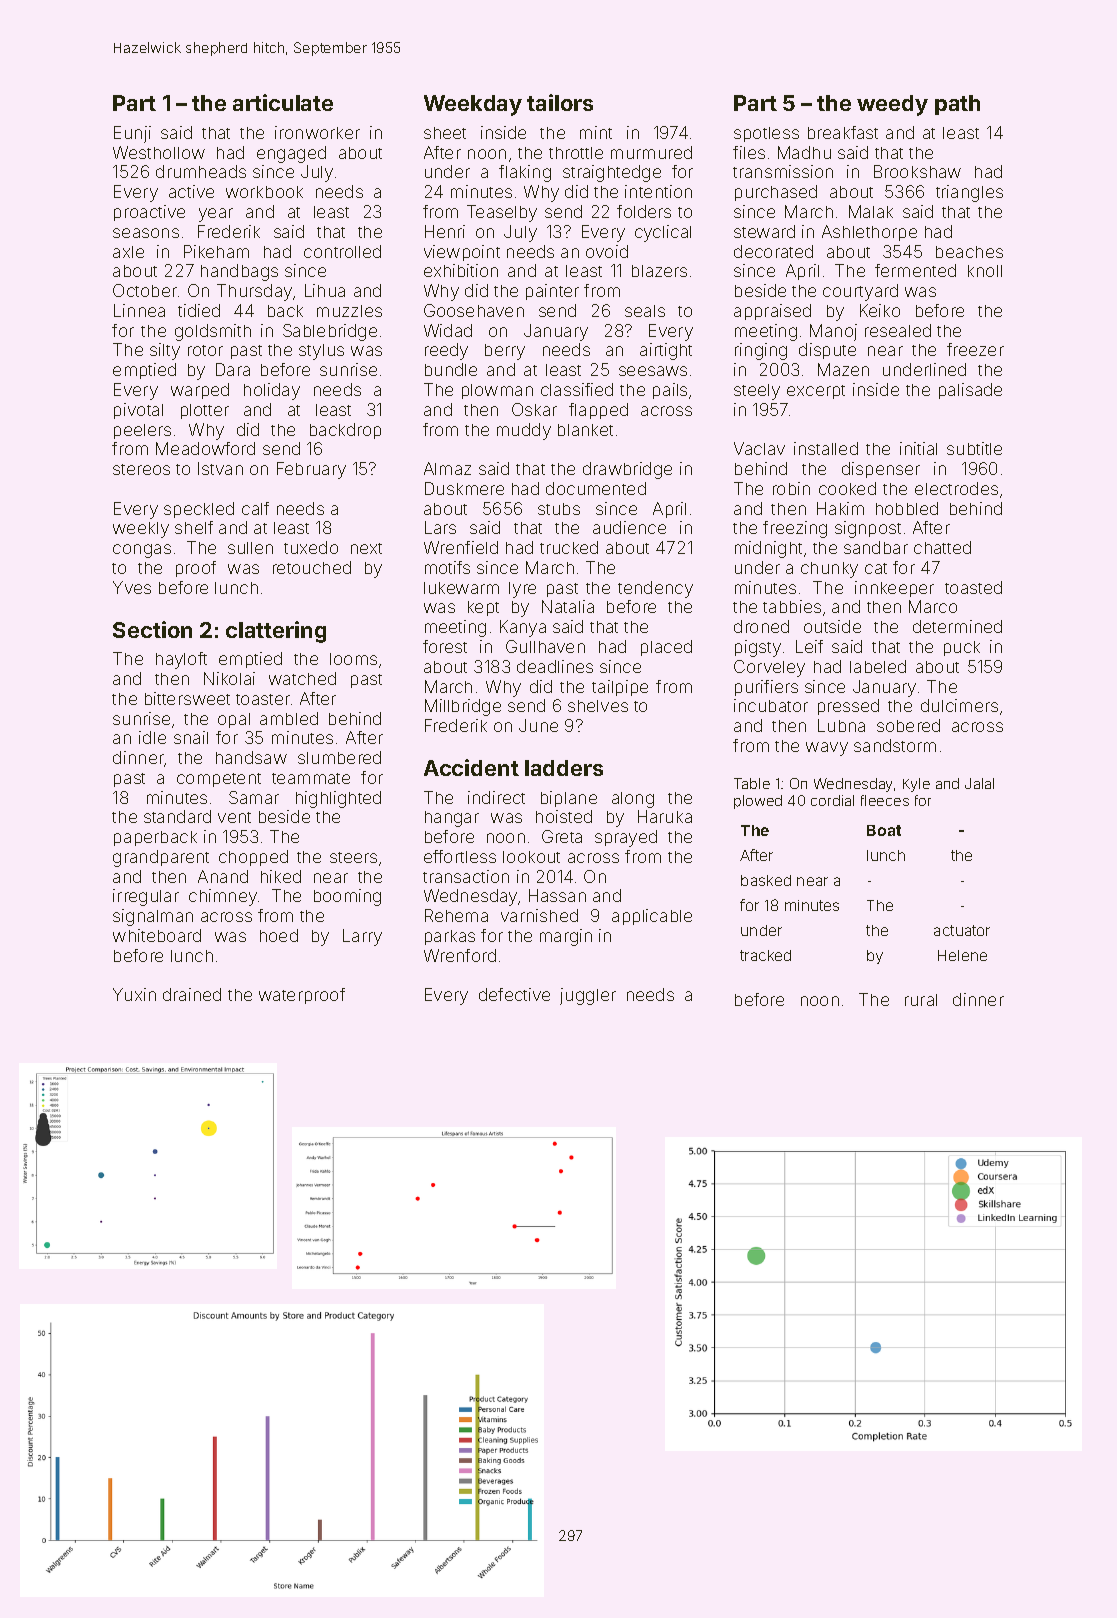 This page has height=1618, width=1117. I want to click on Yuxin, so click(134, 994).
